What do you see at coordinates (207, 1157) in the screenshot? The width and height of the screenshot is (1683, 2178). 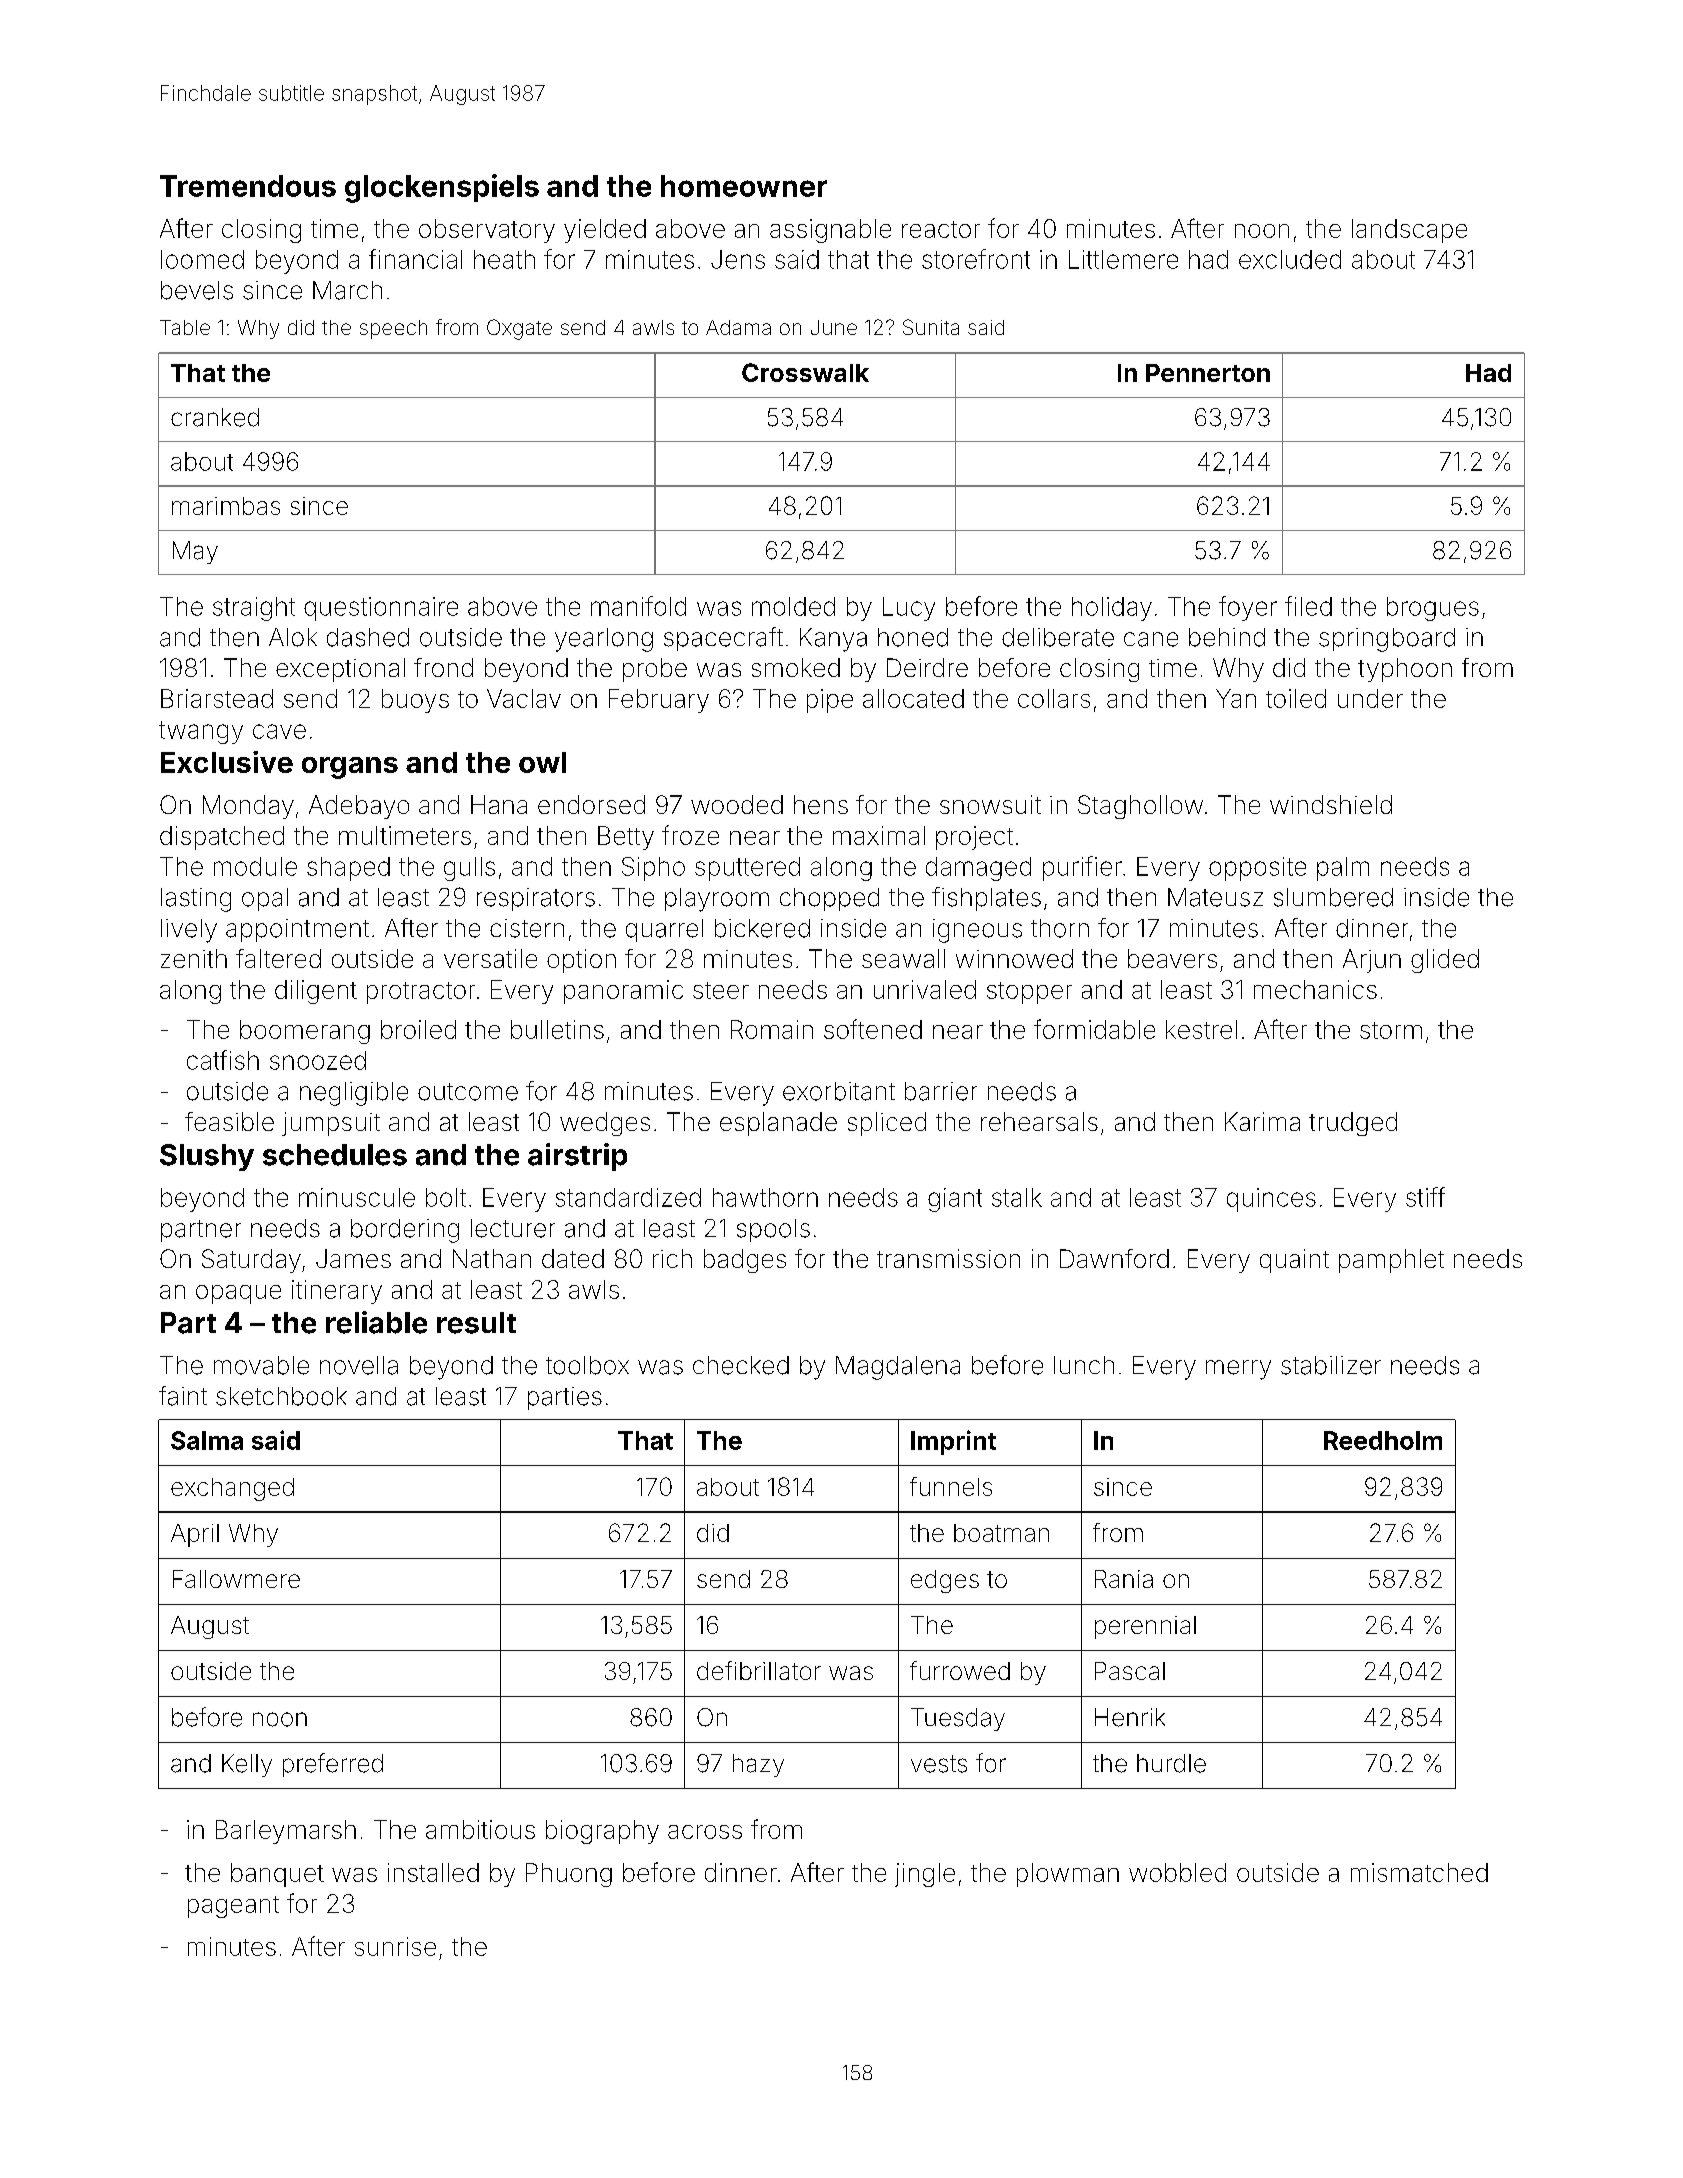 I see `Slushy` at bounding box center [207, 1157].
